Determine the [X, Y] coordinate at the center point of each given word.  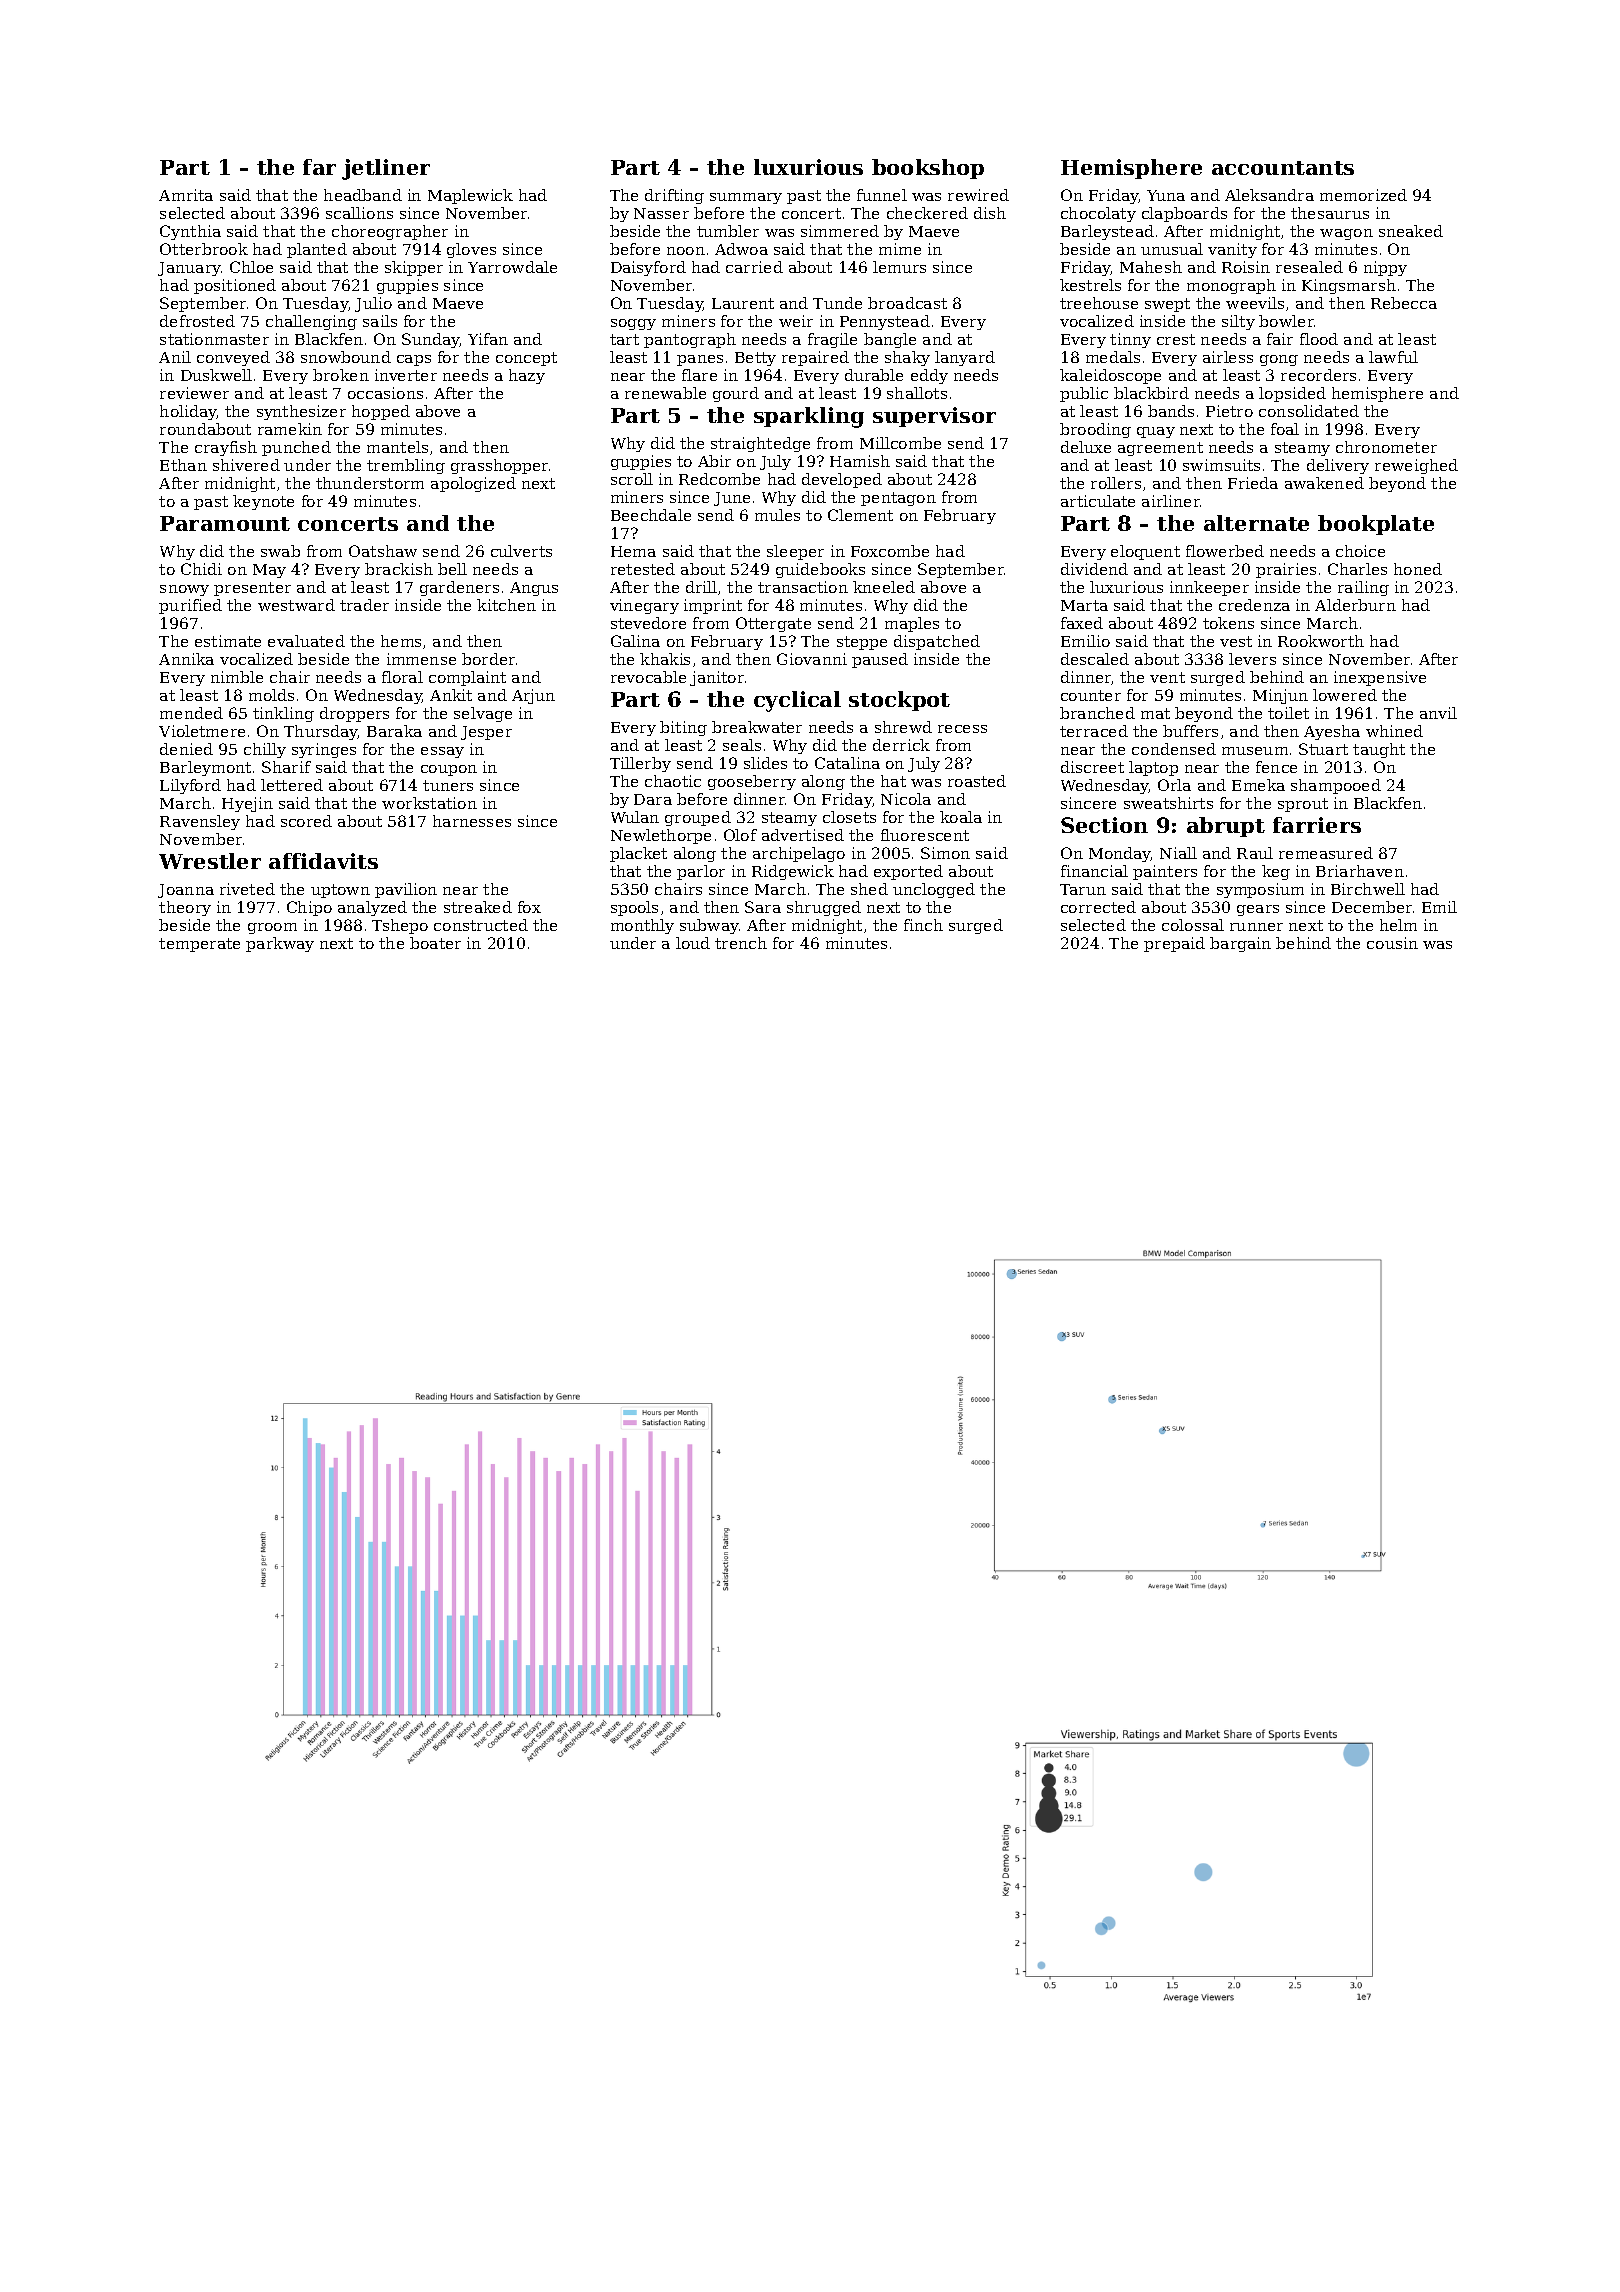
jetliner [386, 169]
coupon [449, 770]
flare [699, 375]
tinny [1130, 340]
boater [435, 943]
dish [990, 213]
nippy [1385, 268]
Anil [175, 357]
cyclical [797, 701]
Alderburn [1355, 605]
